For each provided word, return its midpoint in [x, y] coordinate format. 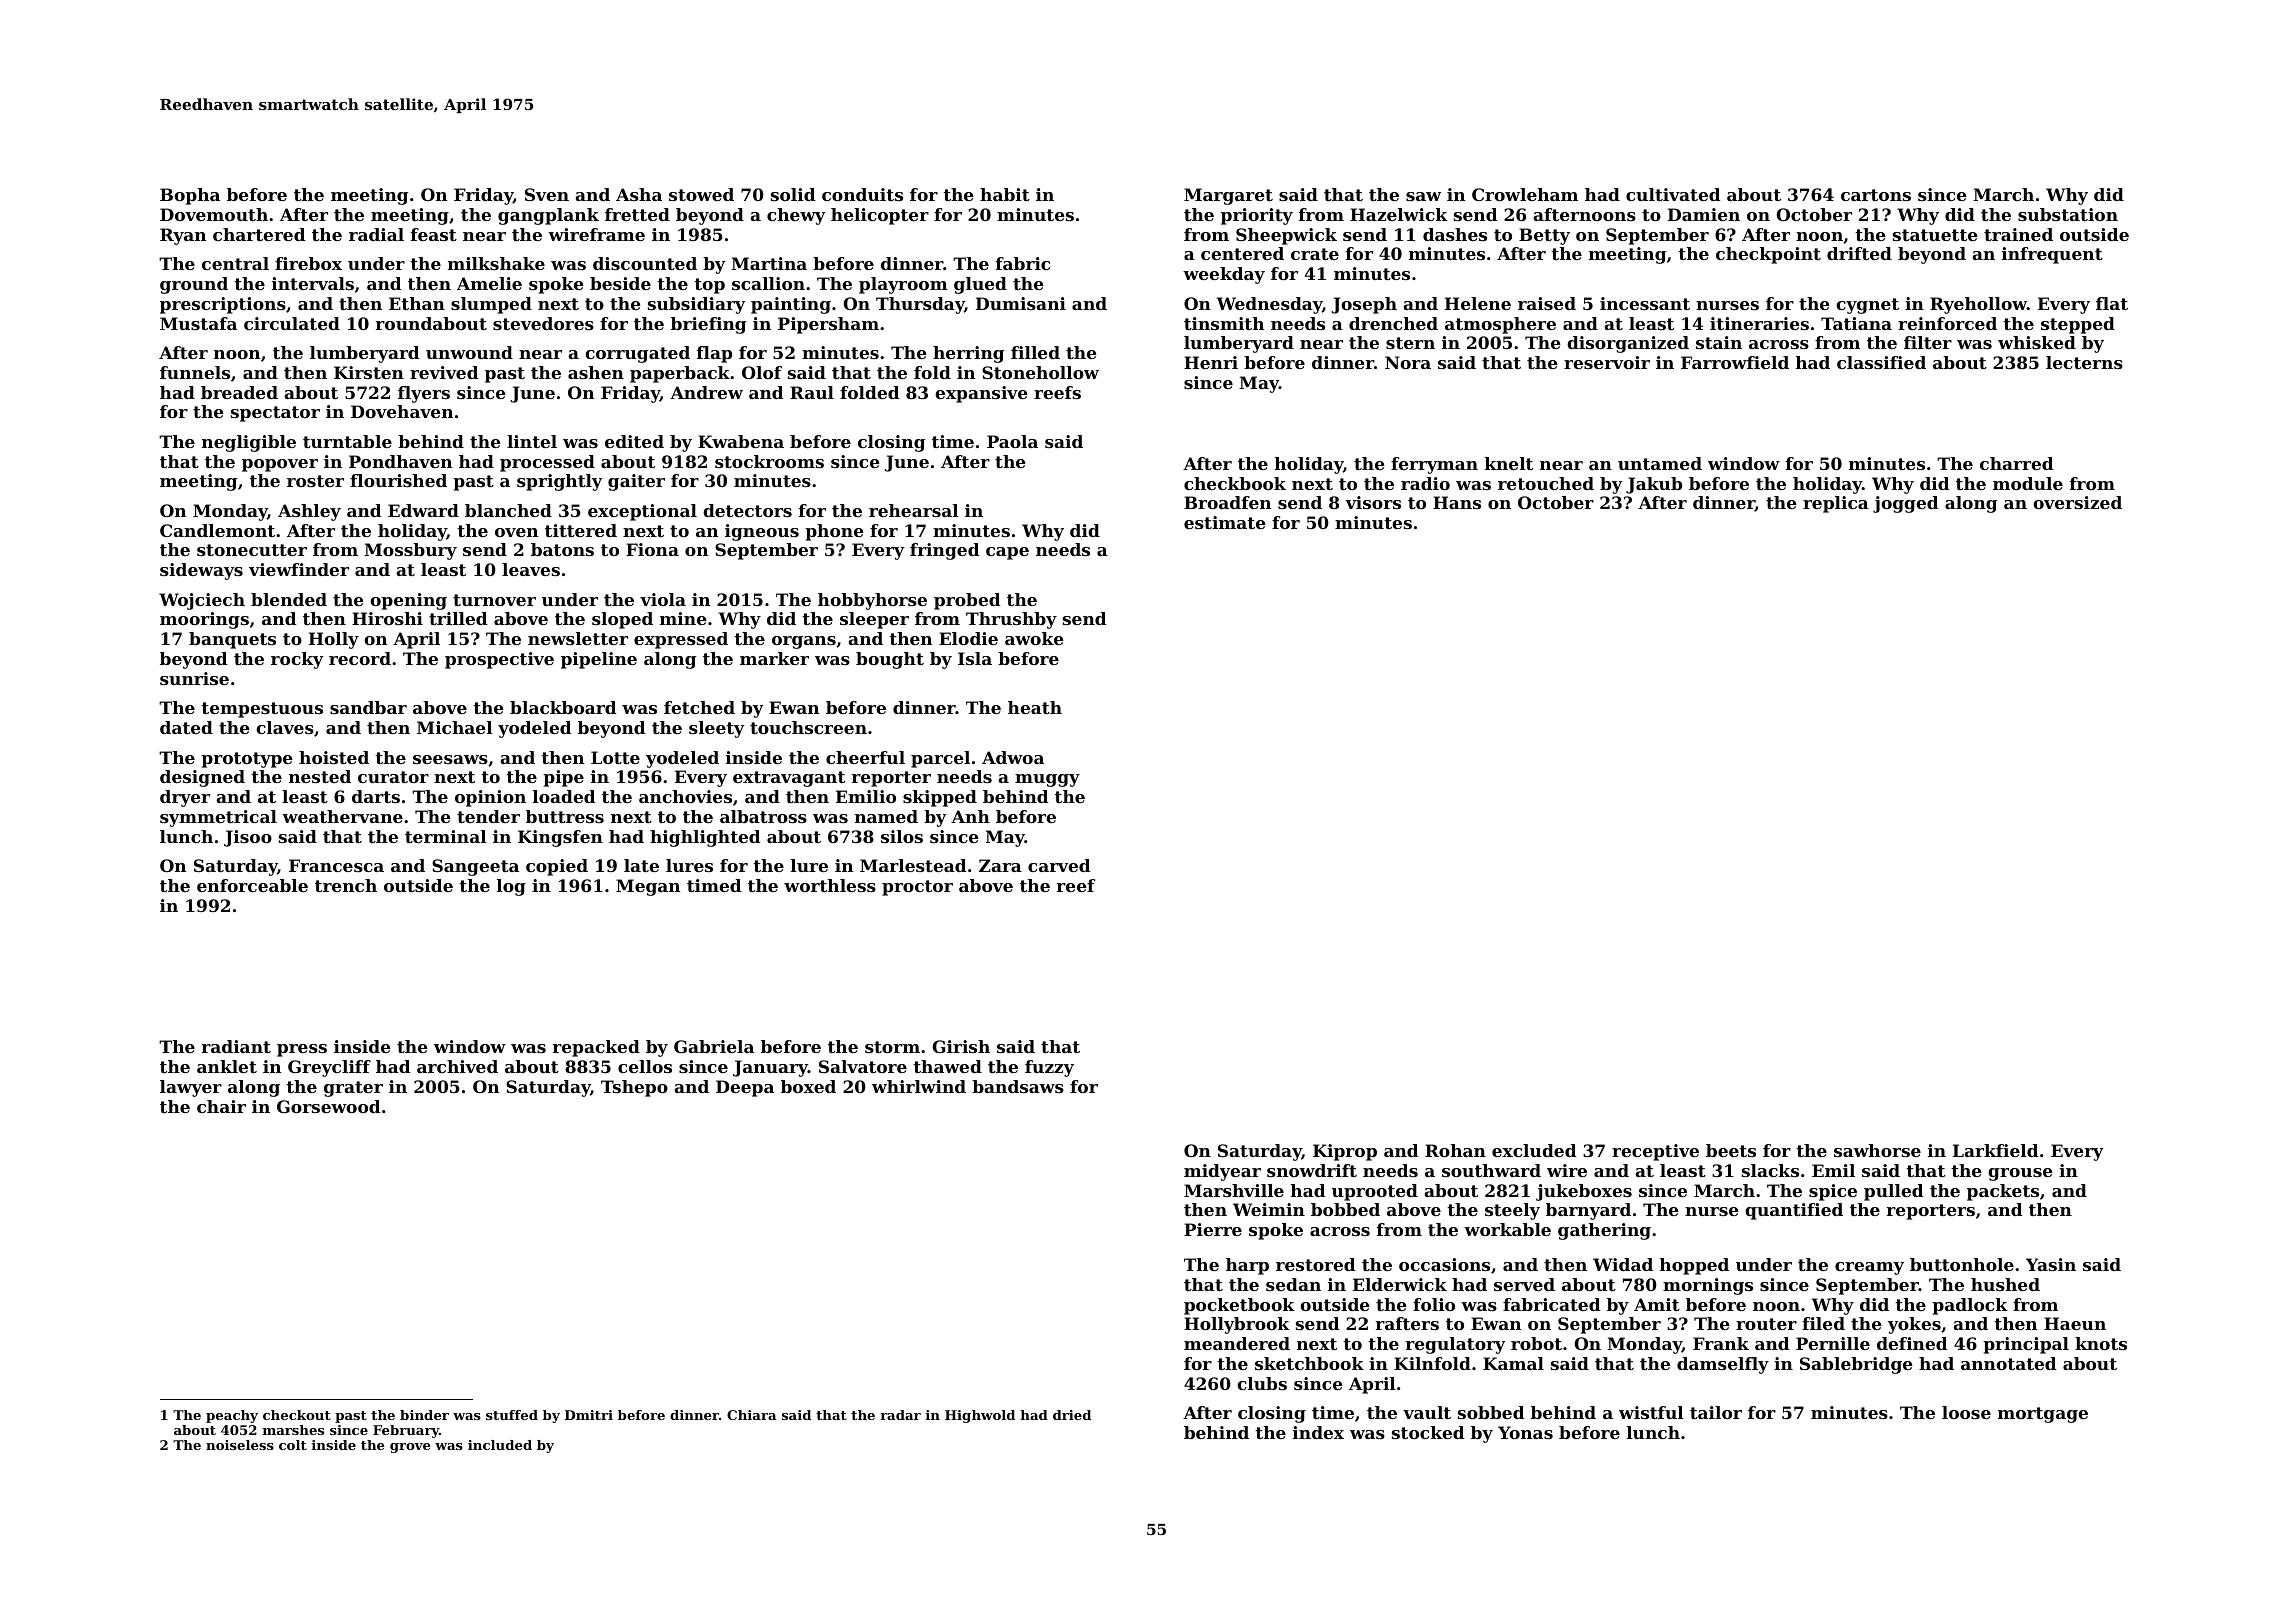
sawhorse [1877, 1150]
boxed [808, 1086]
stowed [701, 194]
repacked [596, 1048]
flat [2112, 303]
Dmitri [589, 1415]
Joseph [1364, 305]
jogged [1906, 504]
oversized [2077, 502]
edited [634, 441]
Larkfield [1996, 1150]
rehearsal [914, 510]
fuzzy [1049, 1068]
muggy [1047, 780]
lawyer [191, 1088]
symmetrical [218, 818]
